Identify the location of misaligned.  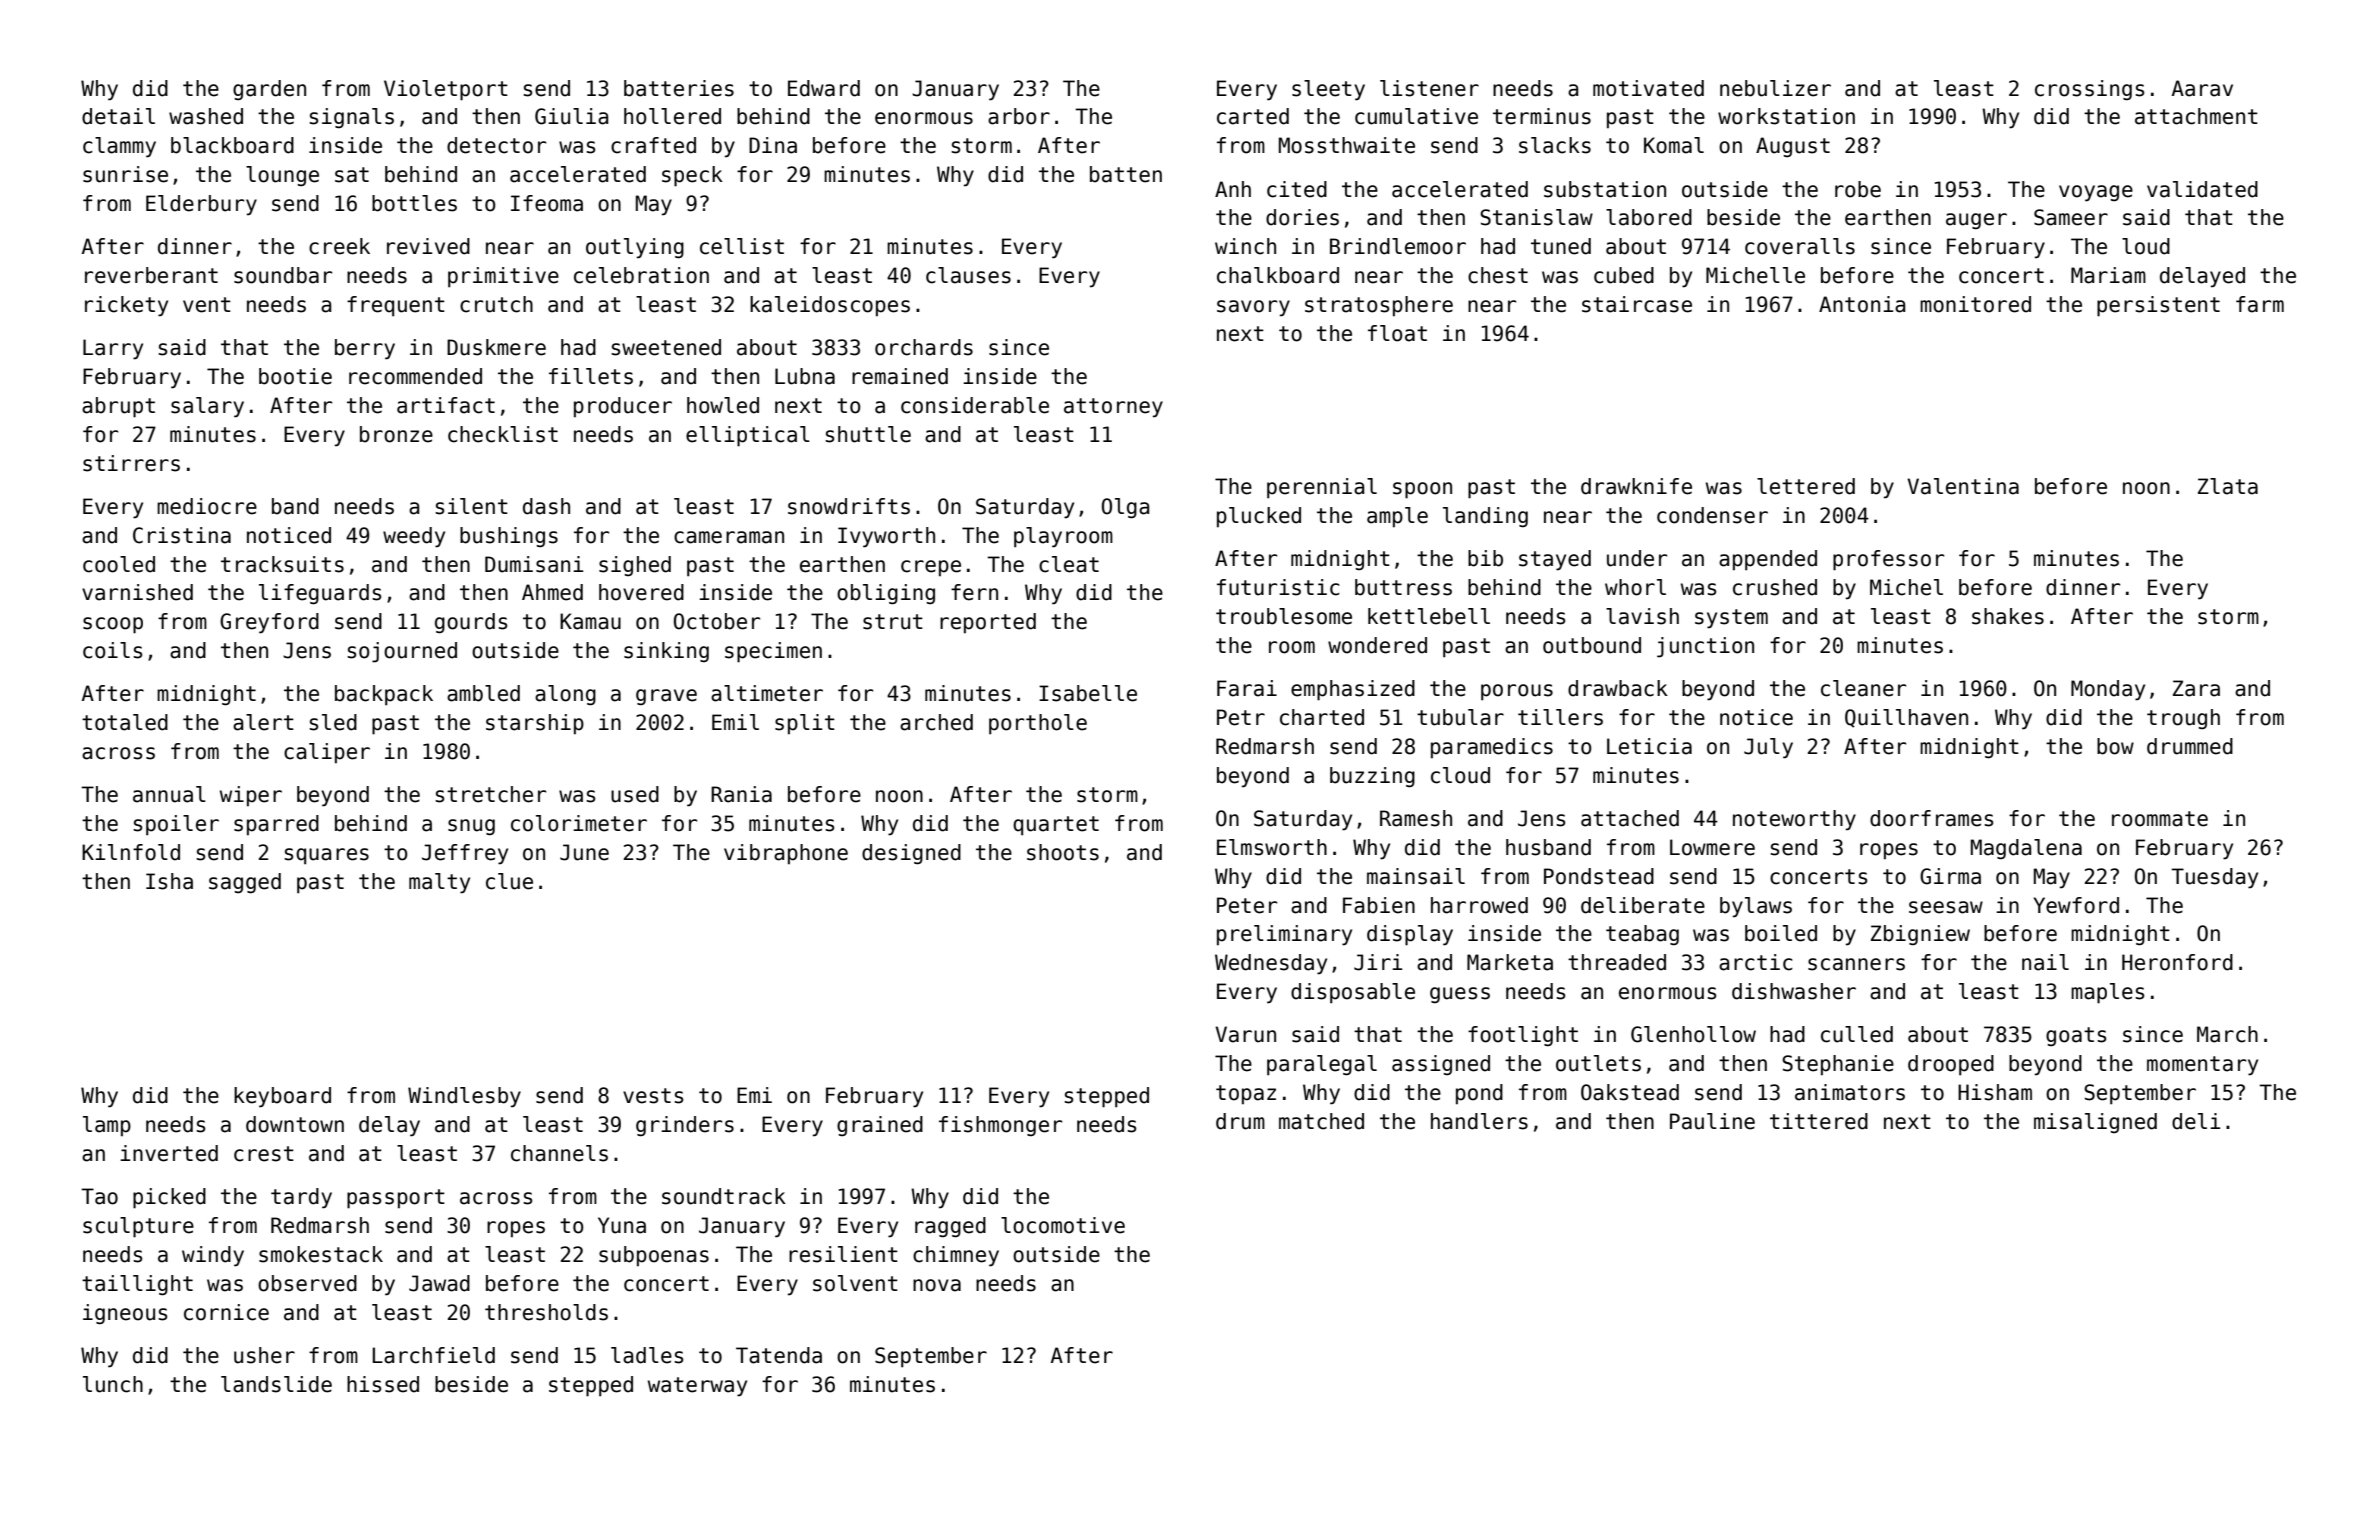
(2095, 1123).
